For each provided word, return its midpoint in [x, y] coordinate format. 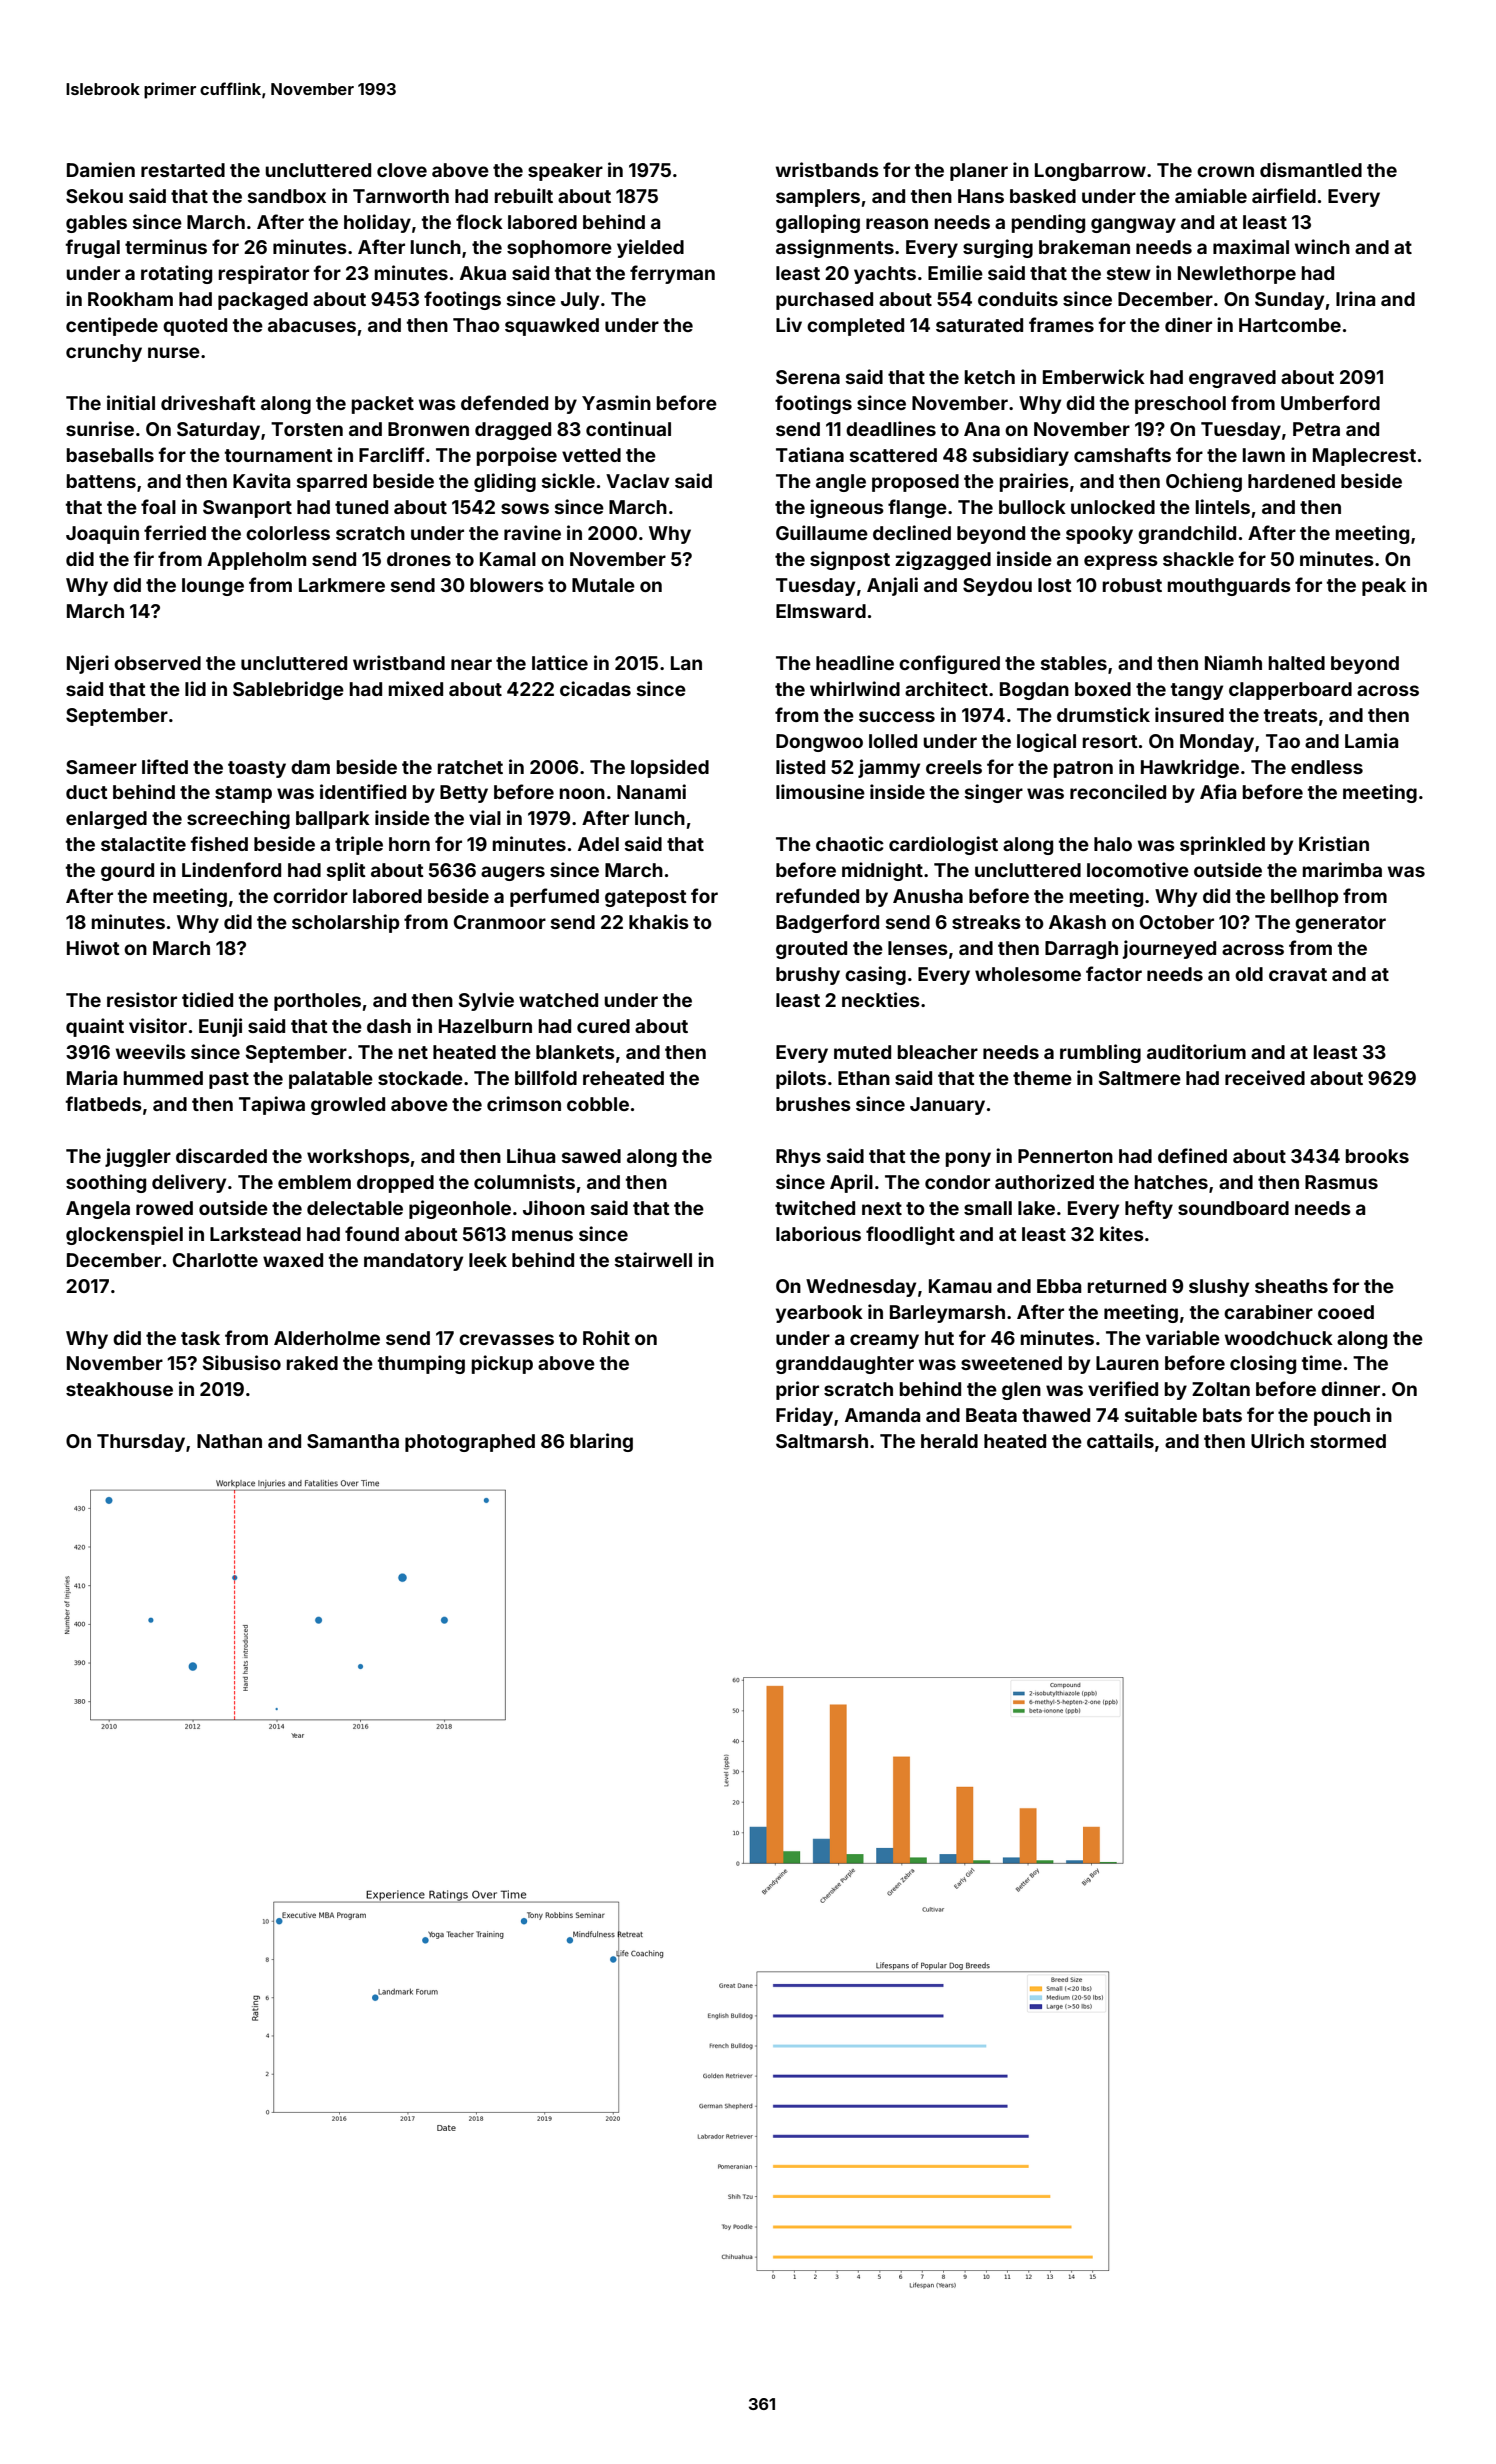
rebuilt [524, 195]
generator [1340, 924]
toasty [257, 769]
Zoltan [1221, 1389]
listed [800, 766]
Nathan [229, 1441]
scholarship [346, 923]
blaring [601, 1442]
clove [402, 170]
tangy [1197, 691]
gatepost [646, 898]
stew [1129, 273]
